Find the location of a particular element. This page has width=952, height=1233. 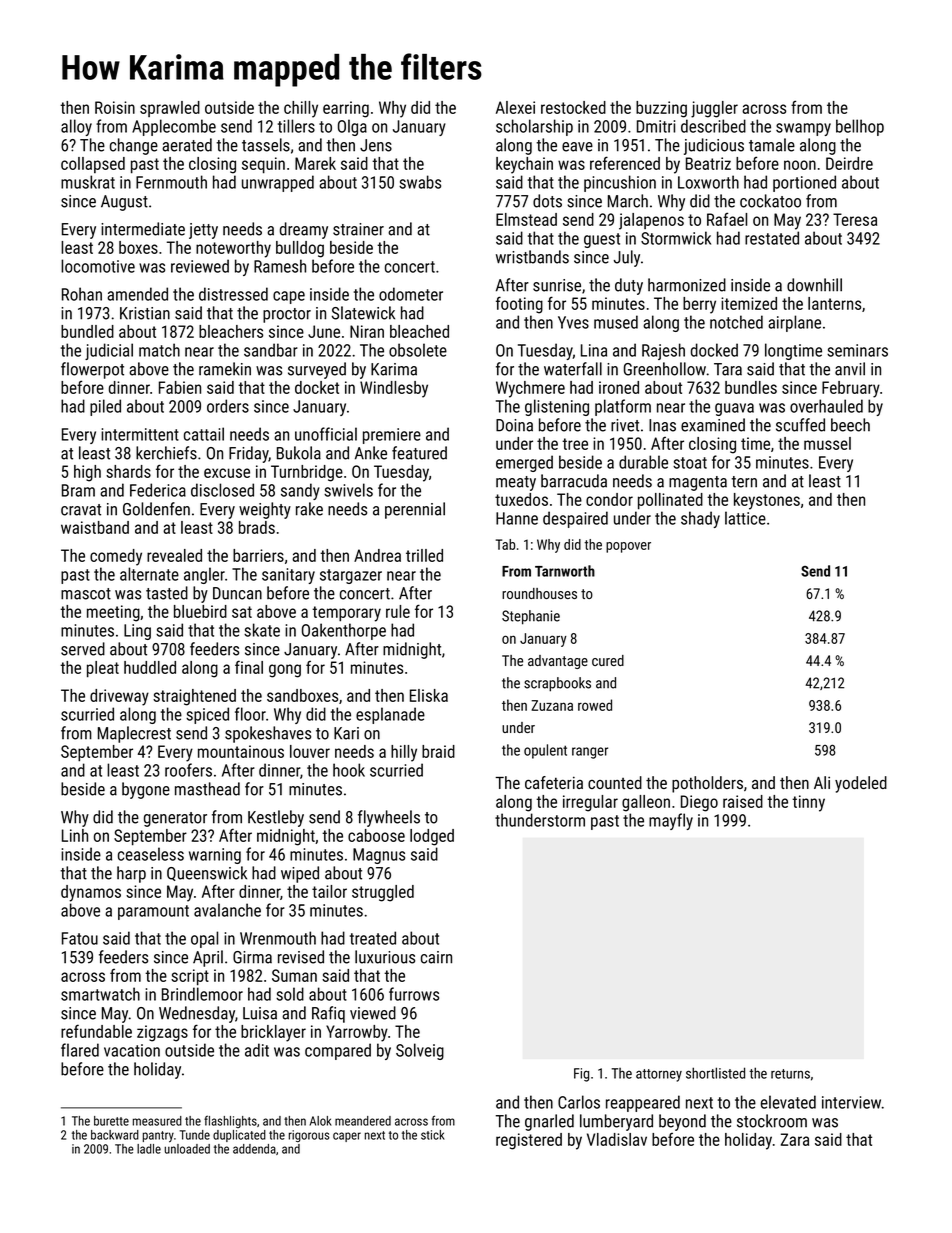

sprawled is located at coordinates (170, 109).
